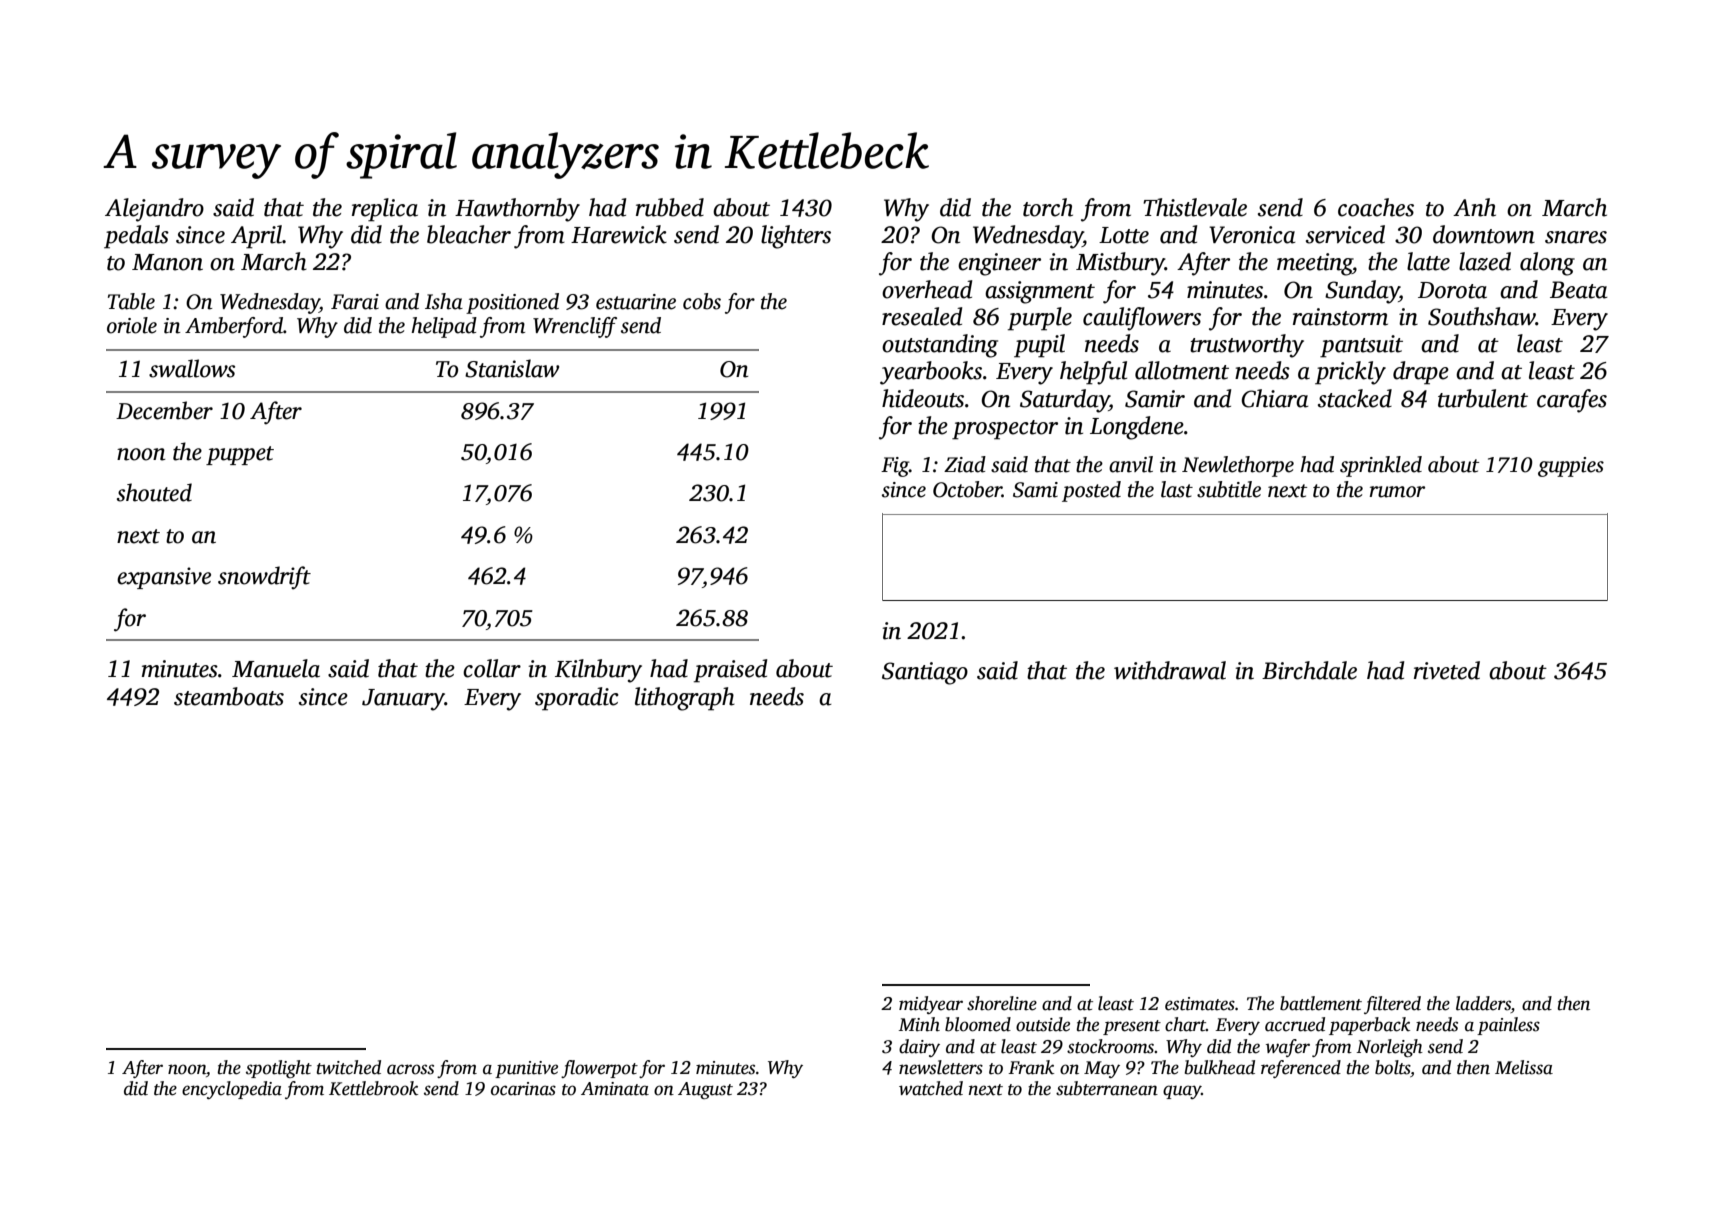  What do you see at coordinates (702, 301) in the document?
I see `cobs` at bounding box center [702, 301].
